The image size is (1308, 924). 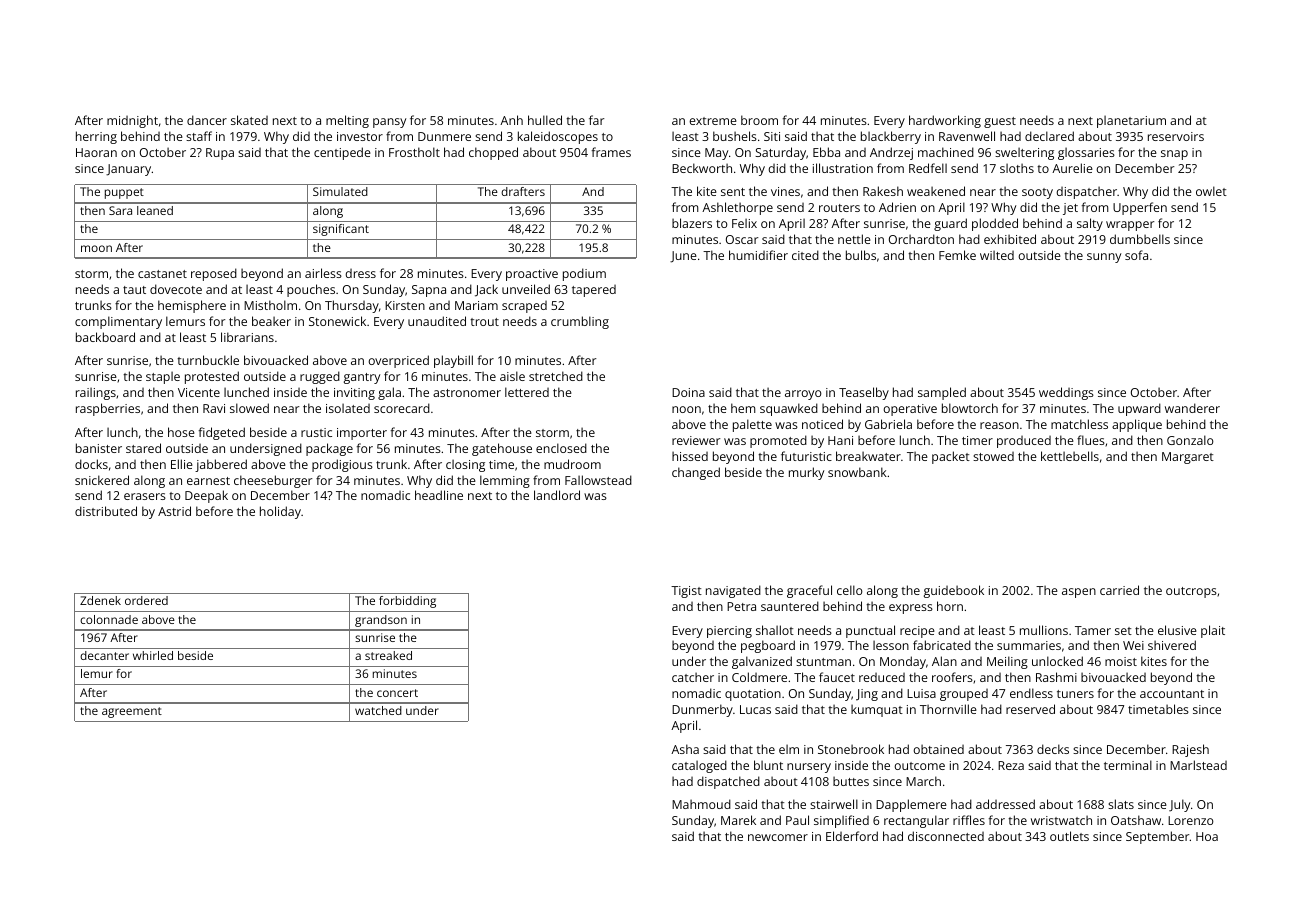 What do you see at coordinates (1131, 121) in the image?
I see `planetarium` at bounding box center [1131, 121].
